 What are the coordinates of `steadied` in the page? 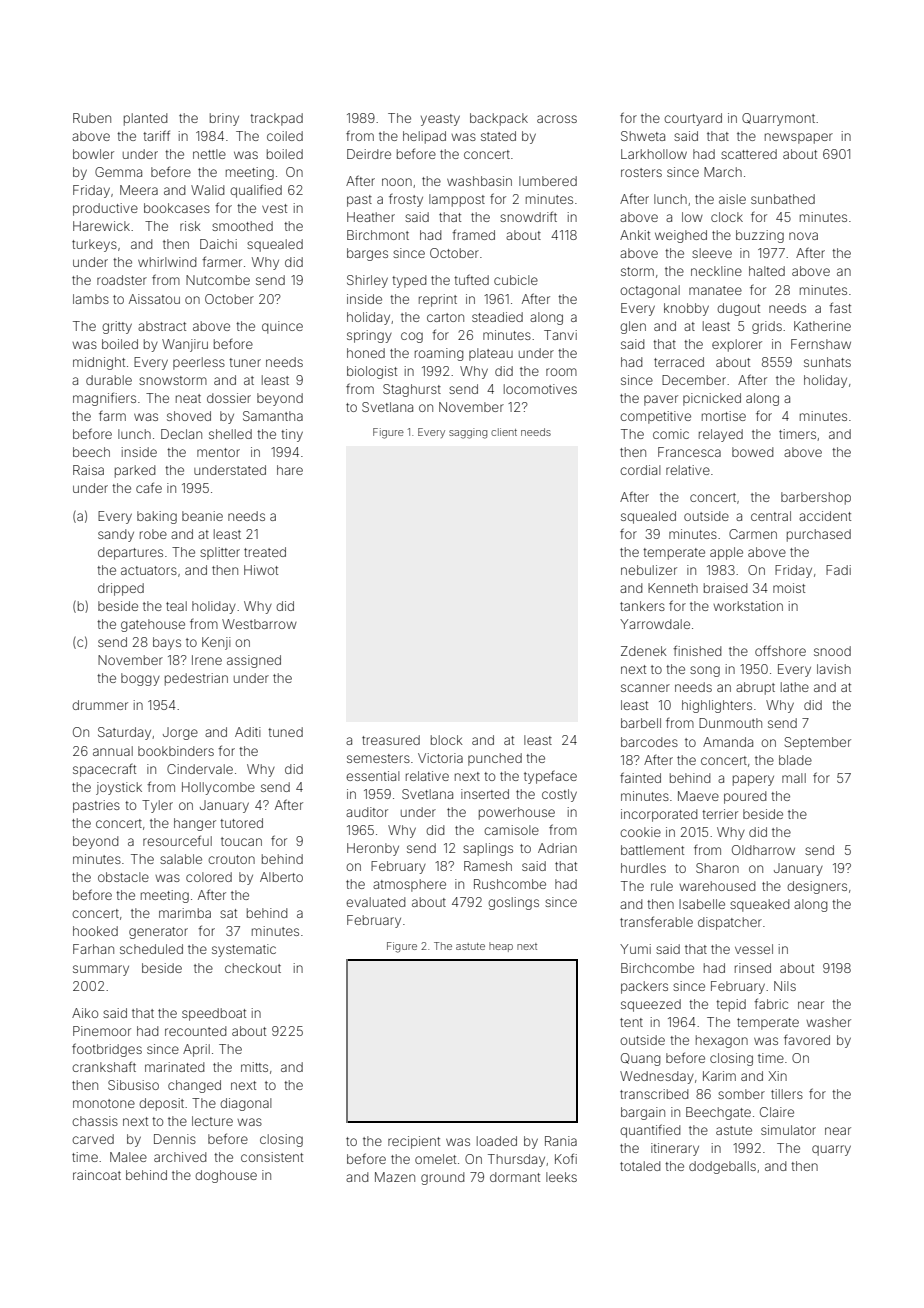 It's located at (497, 317).
